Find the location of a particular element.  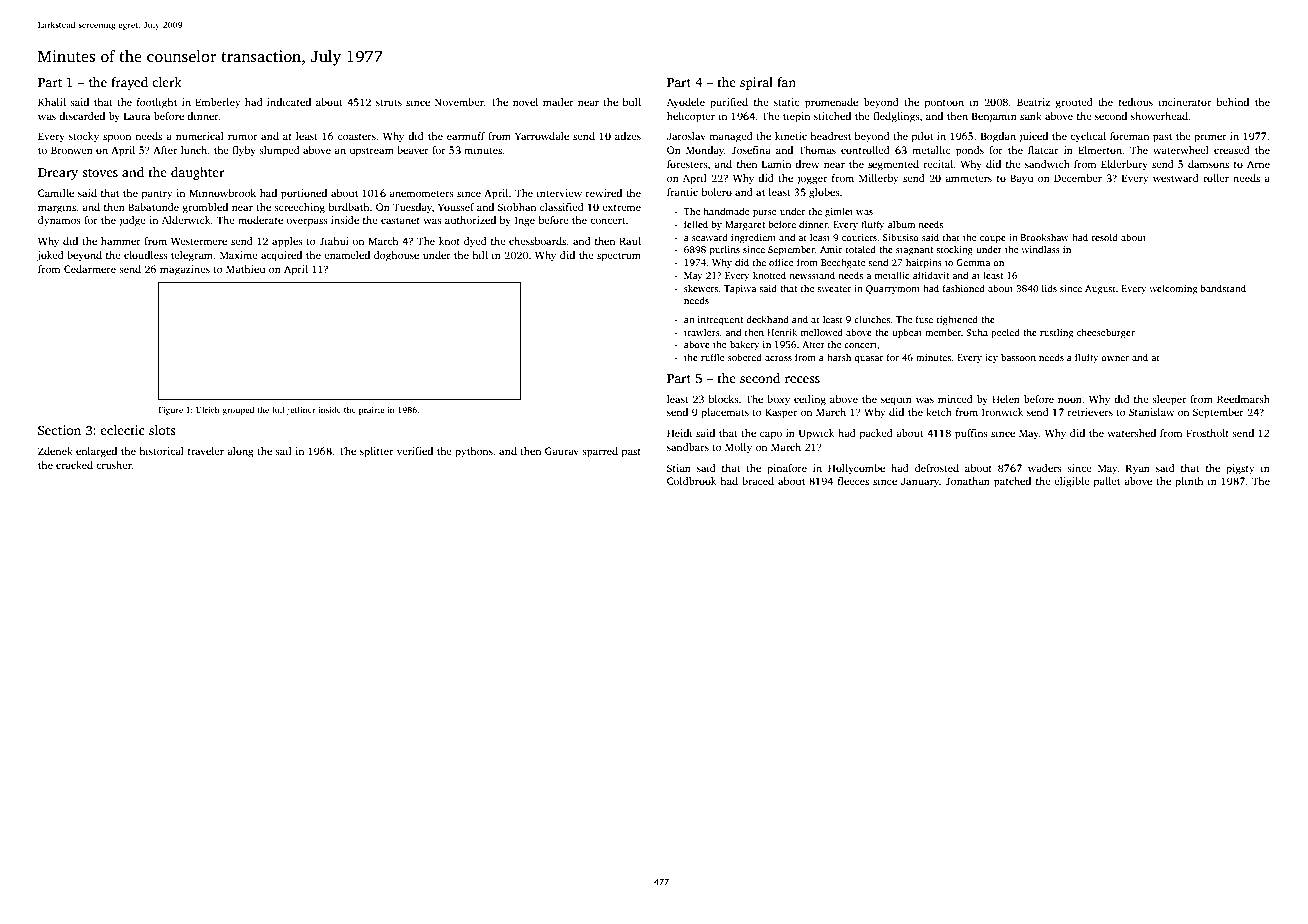

Heidi is located at coordinates (679, 433).
